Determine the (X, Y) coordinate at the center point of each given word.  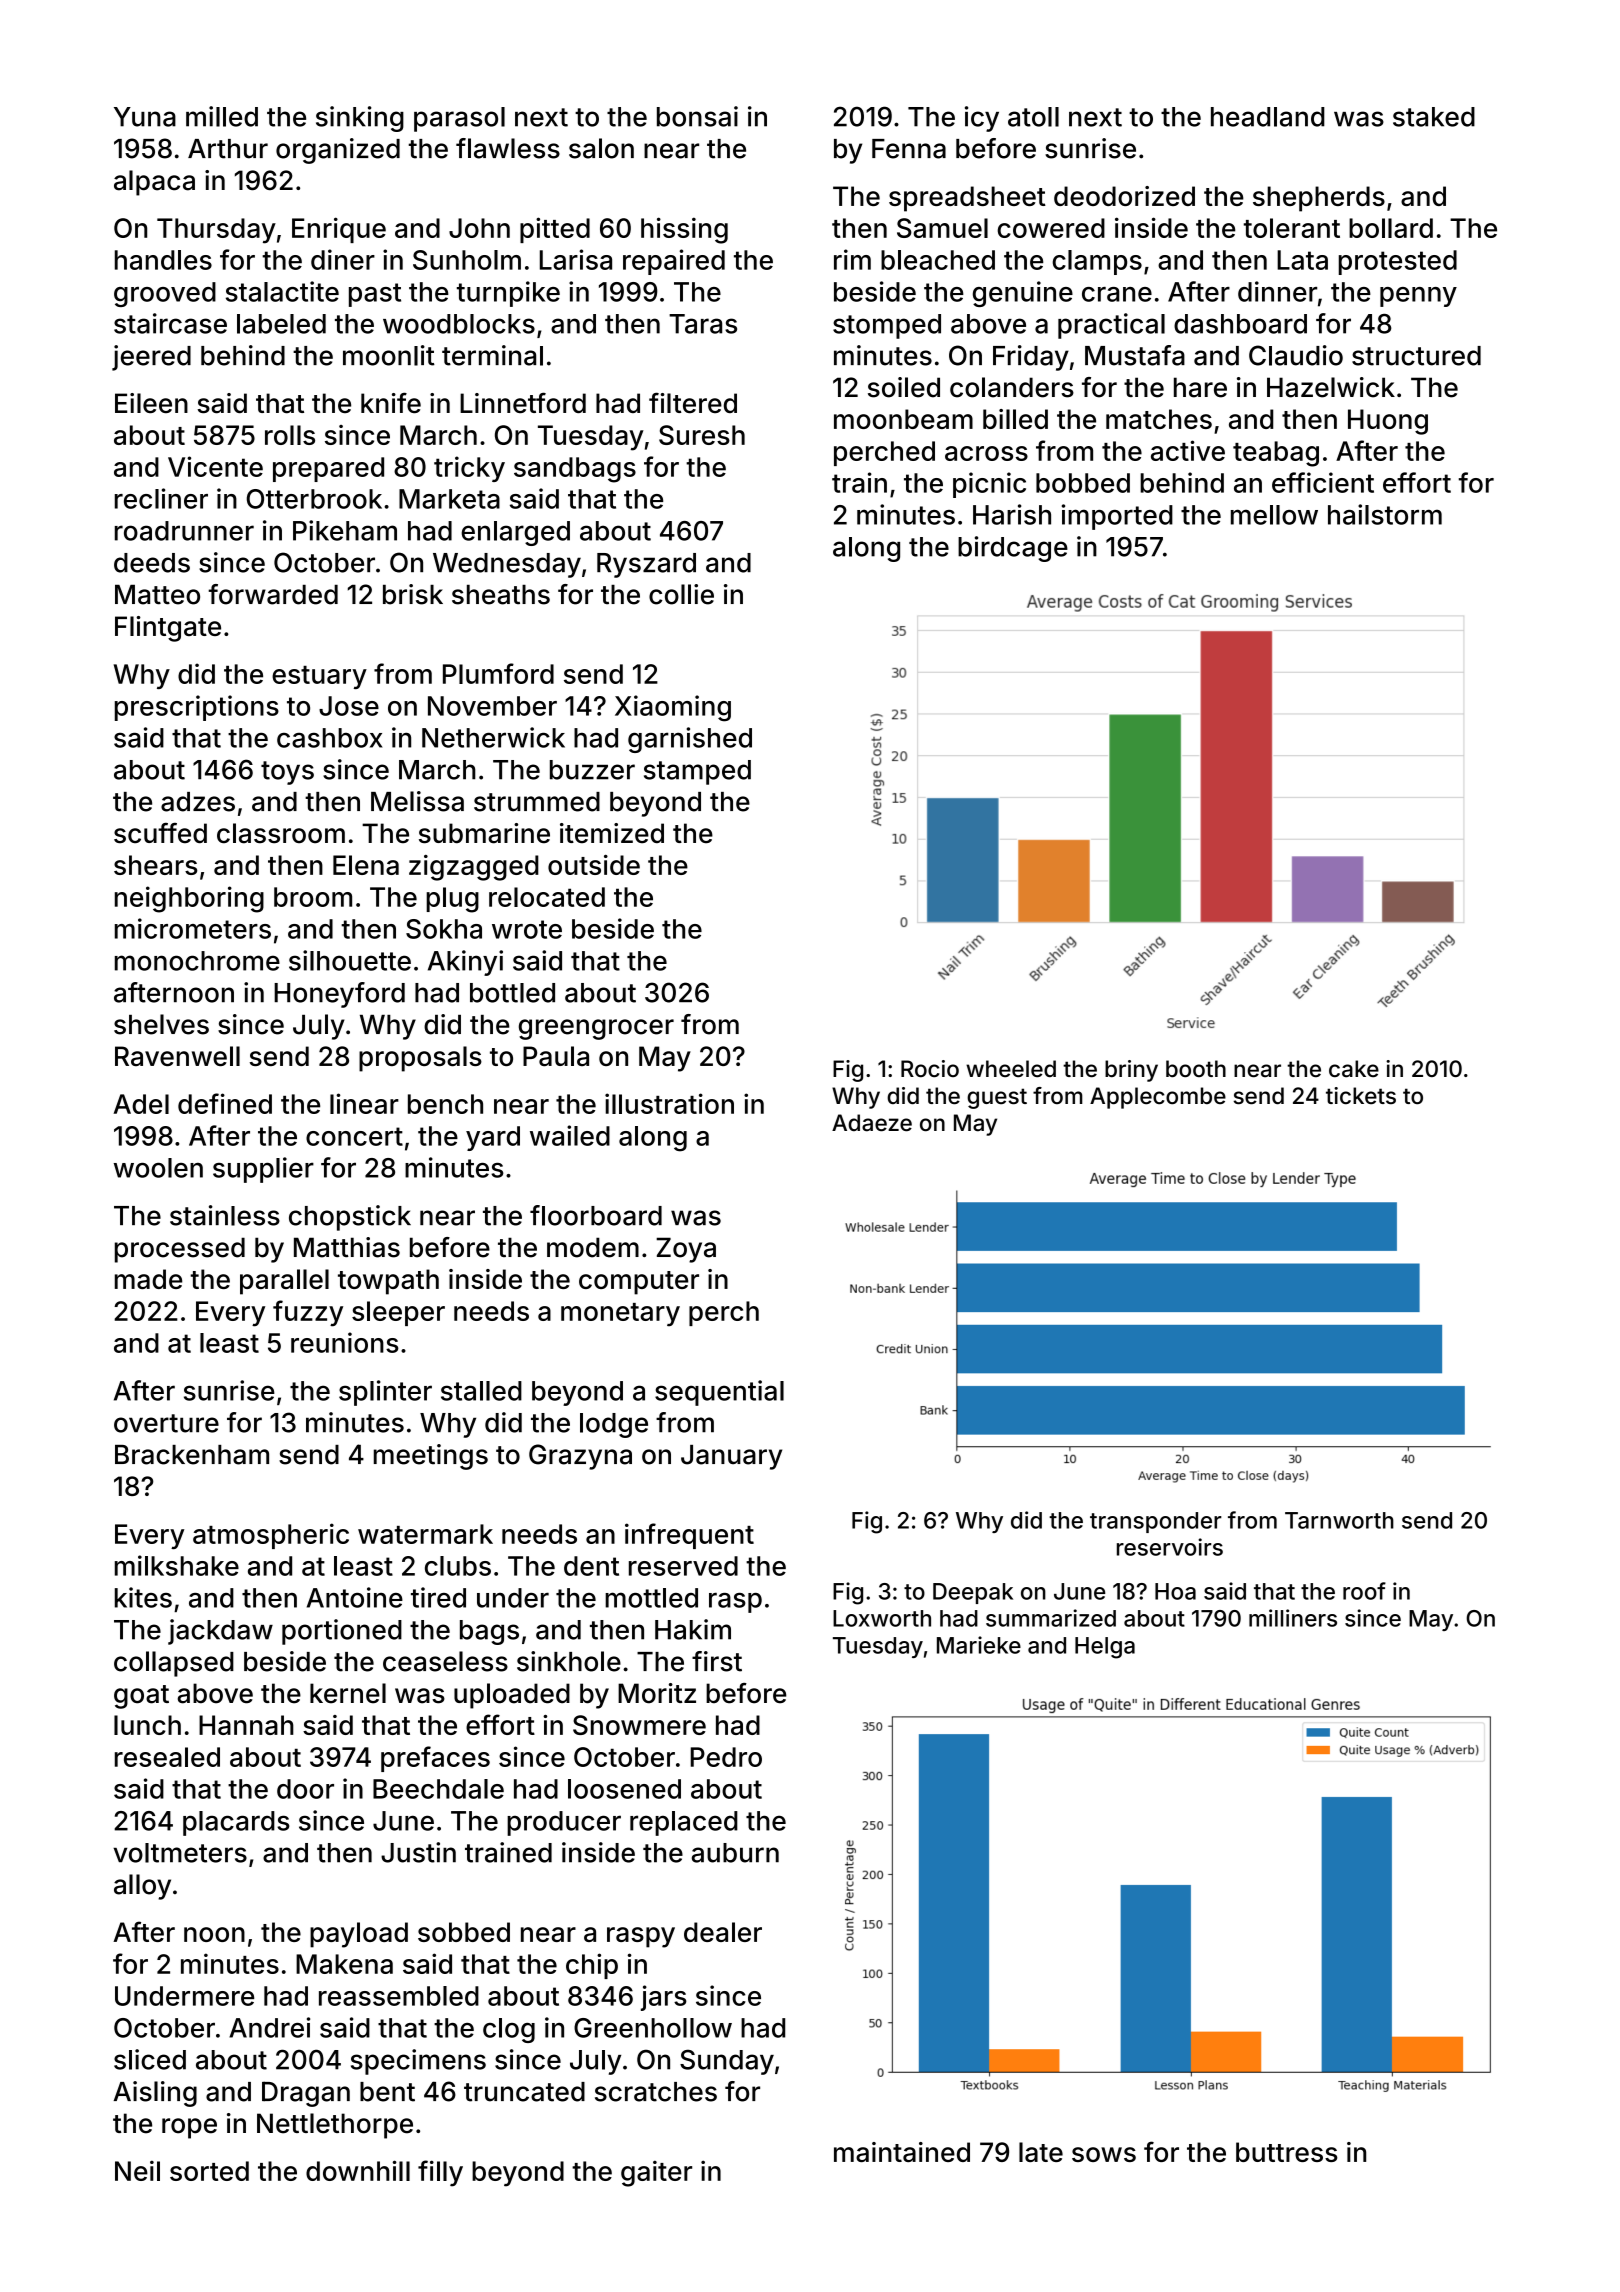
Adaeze (872, 1123)
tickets (1361, 1095)
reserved (683, 1566)
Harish (1012, 514)
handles (163, 260)
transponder (1156, 1522)
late (1041, 2152)
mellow (1274, 515)
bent (387, 2092)
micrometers (193, 928)
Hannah (246, 1725)
